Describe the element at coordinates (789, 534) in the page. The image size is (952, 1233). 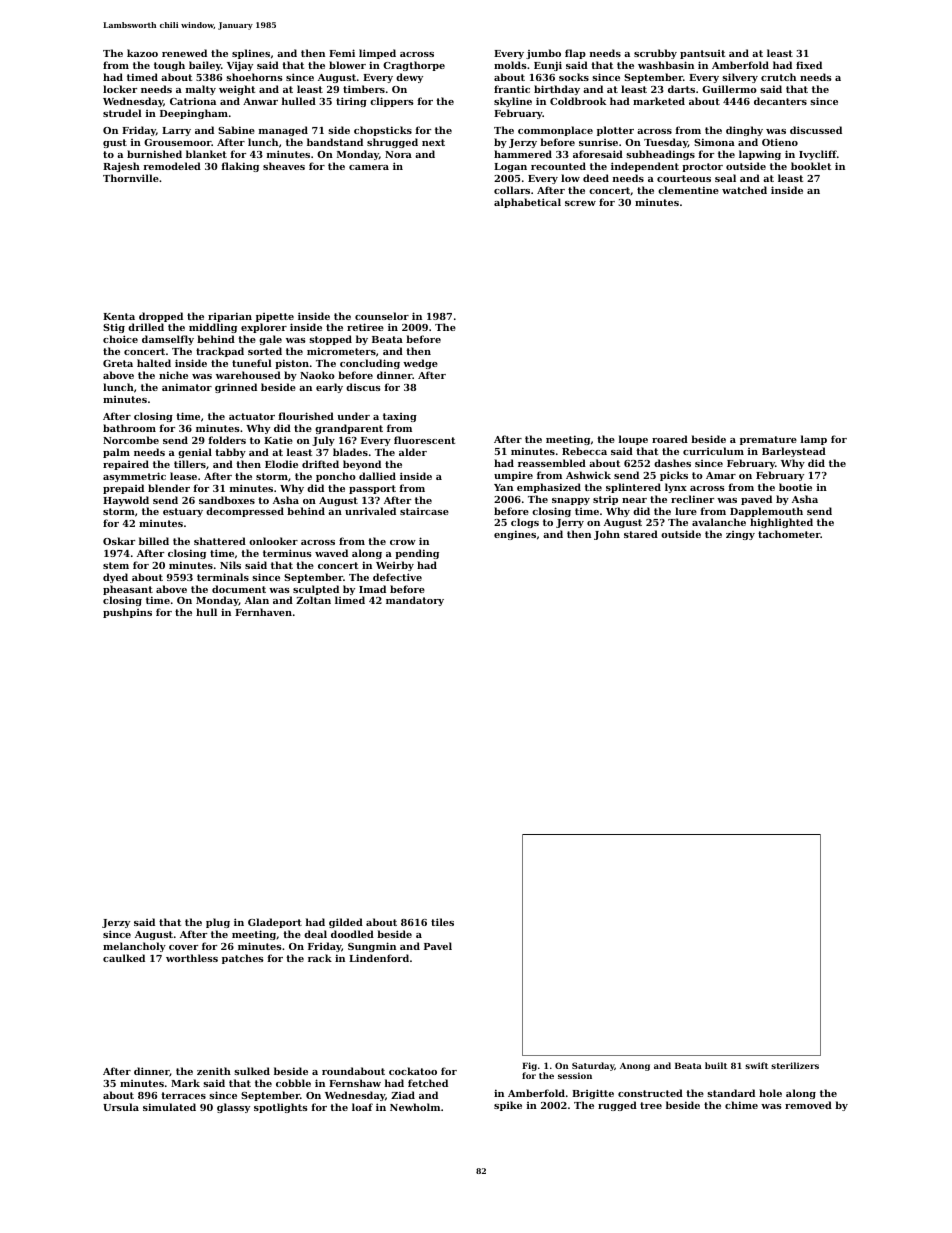
I see `tachometer` at that location.
